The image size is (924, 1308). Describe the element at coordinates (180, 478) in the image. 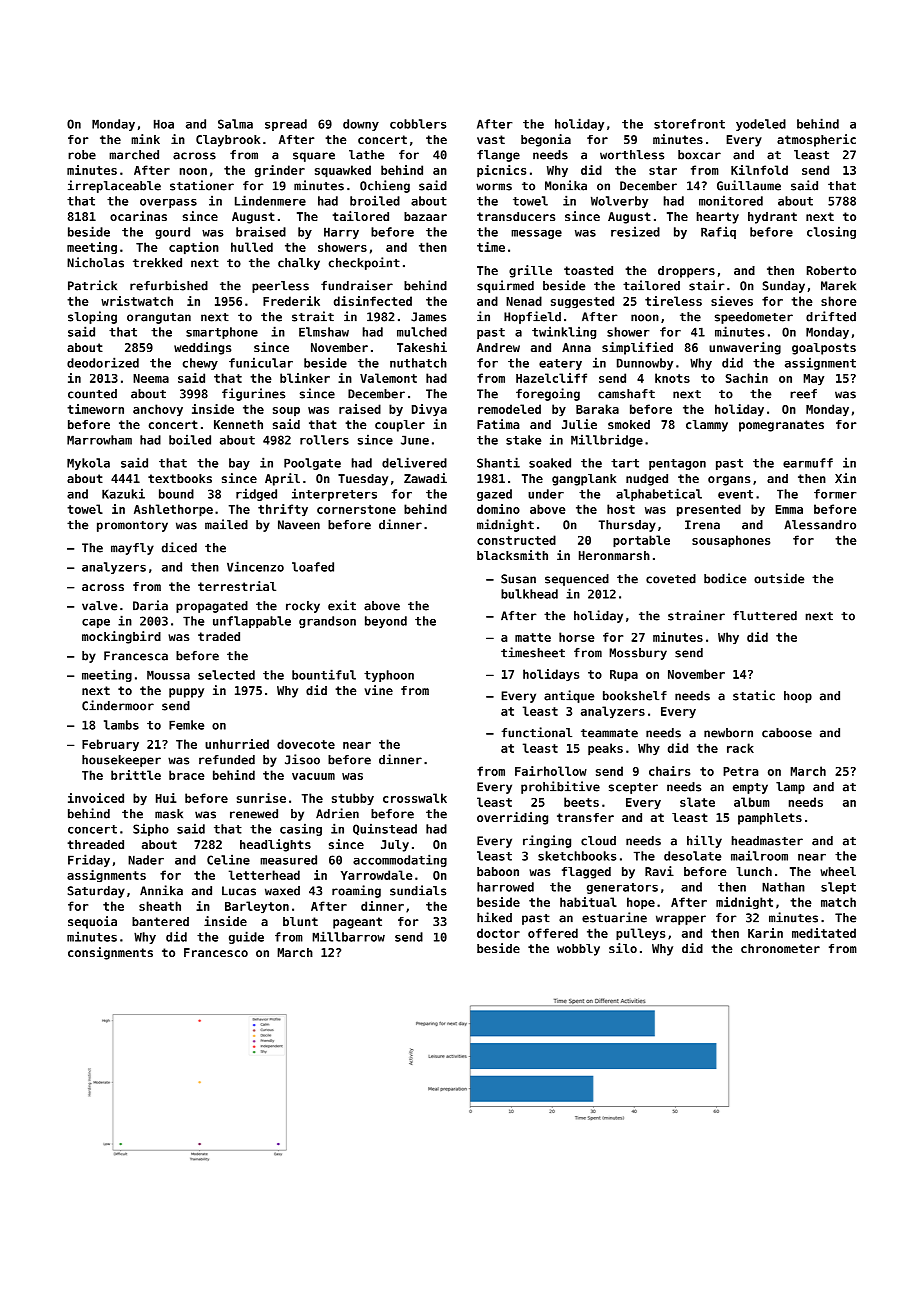

I see `textbooks` at that location.
